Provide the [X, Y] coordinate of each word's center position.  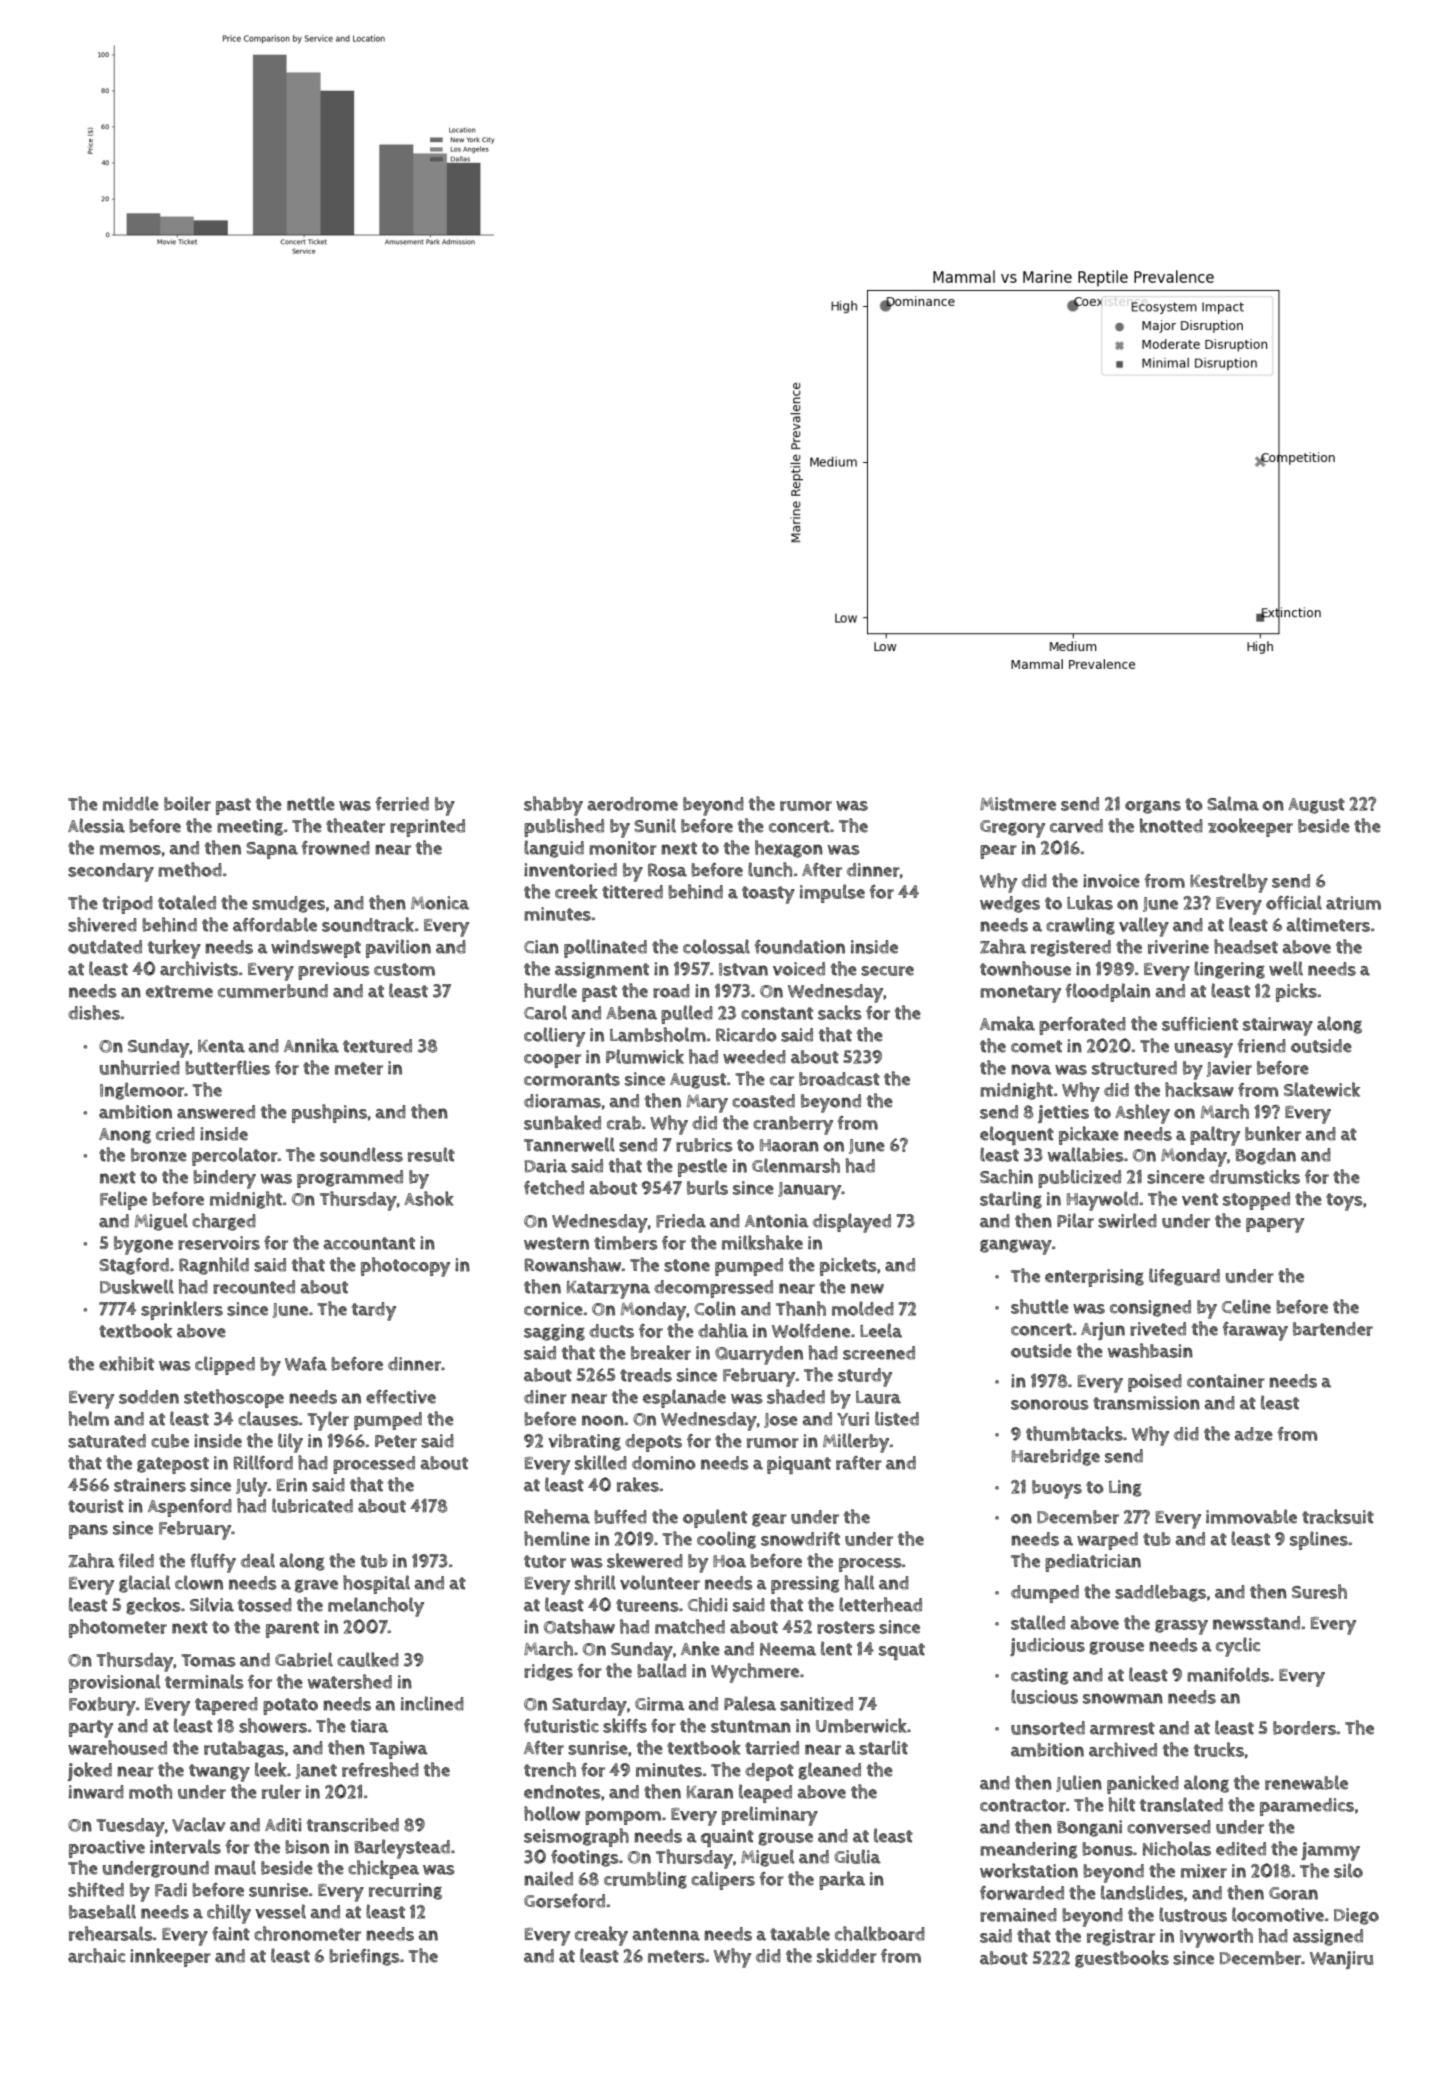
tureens [647, 1605]
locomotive [1278, 1914]
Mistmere [1018, 804]
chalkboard [880, 1933]
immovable [1251, 1516]
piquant [799, 1465]
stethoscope [234, 1398]
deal [258, 1560]
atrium [1353, 903]
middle [131, 803]
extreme [179, 991]
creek [576, 891]
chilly [229, 1914]
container [1226, 1381]
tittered [632, 892]
